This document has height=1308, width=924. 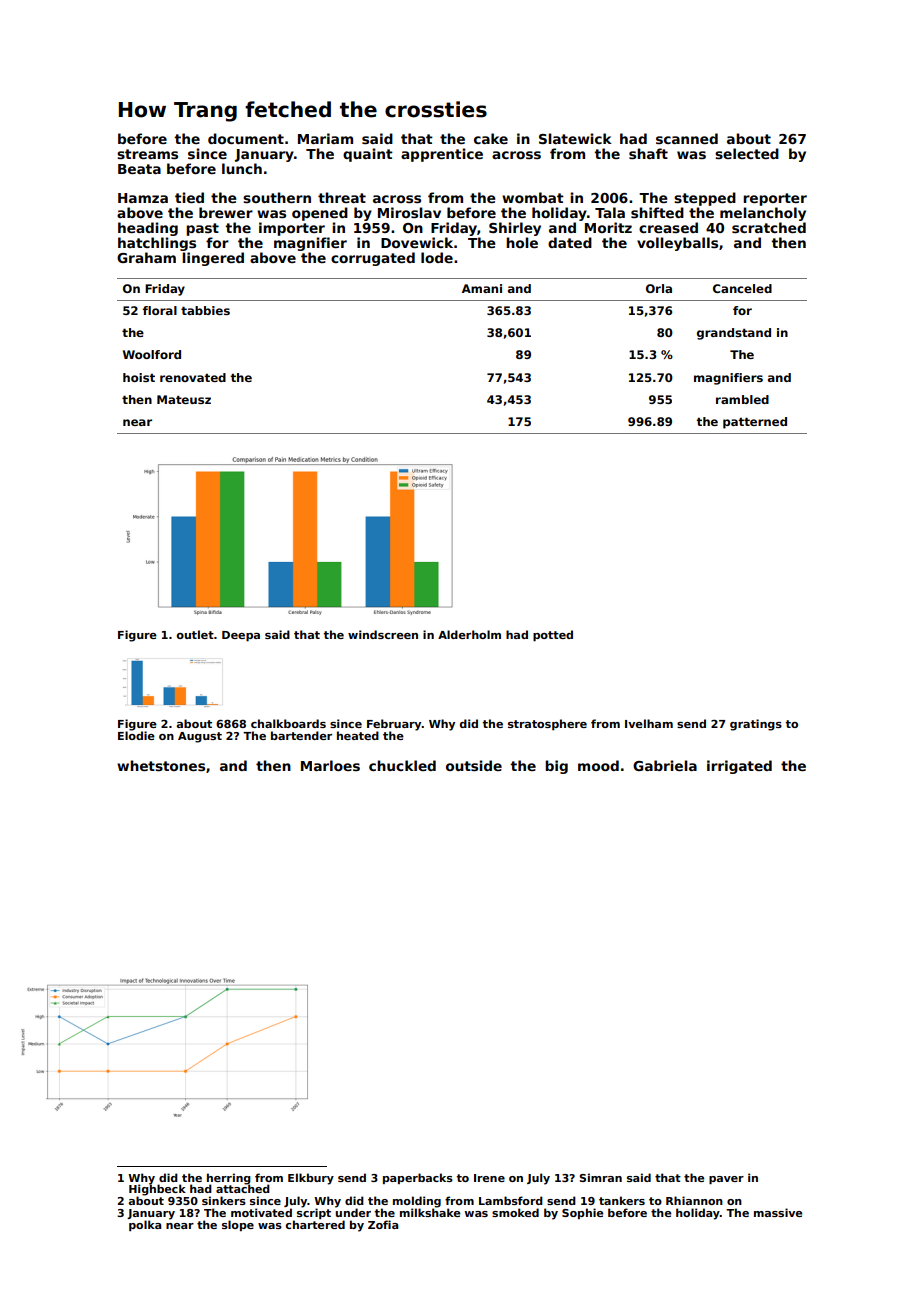 I want to click on big, so click(x=556, y=767).
